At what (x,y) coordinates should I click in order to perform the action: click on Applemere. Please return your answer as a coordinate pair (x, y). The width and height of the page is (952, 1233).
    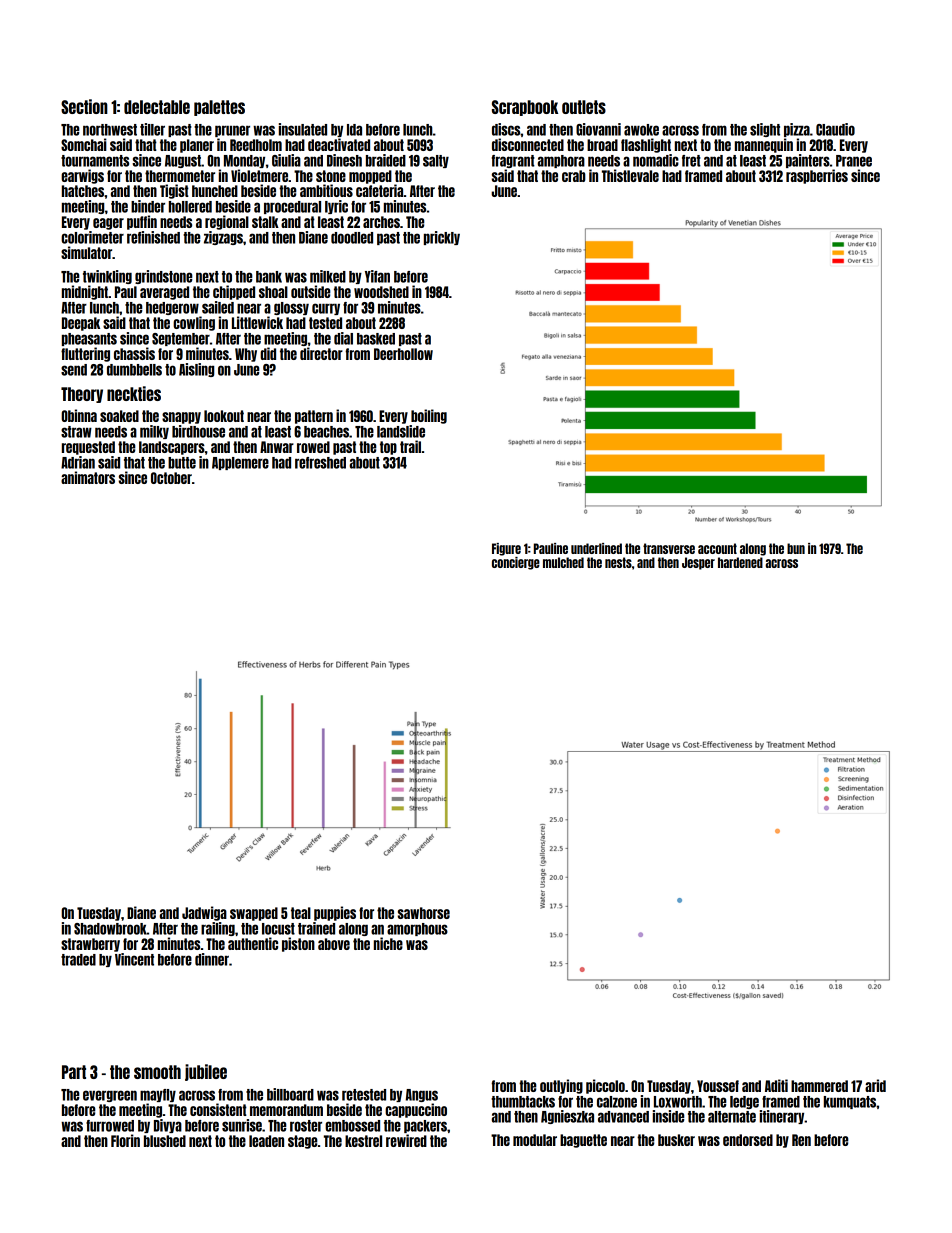
    Looking at the image, I should click on (240, 463).
